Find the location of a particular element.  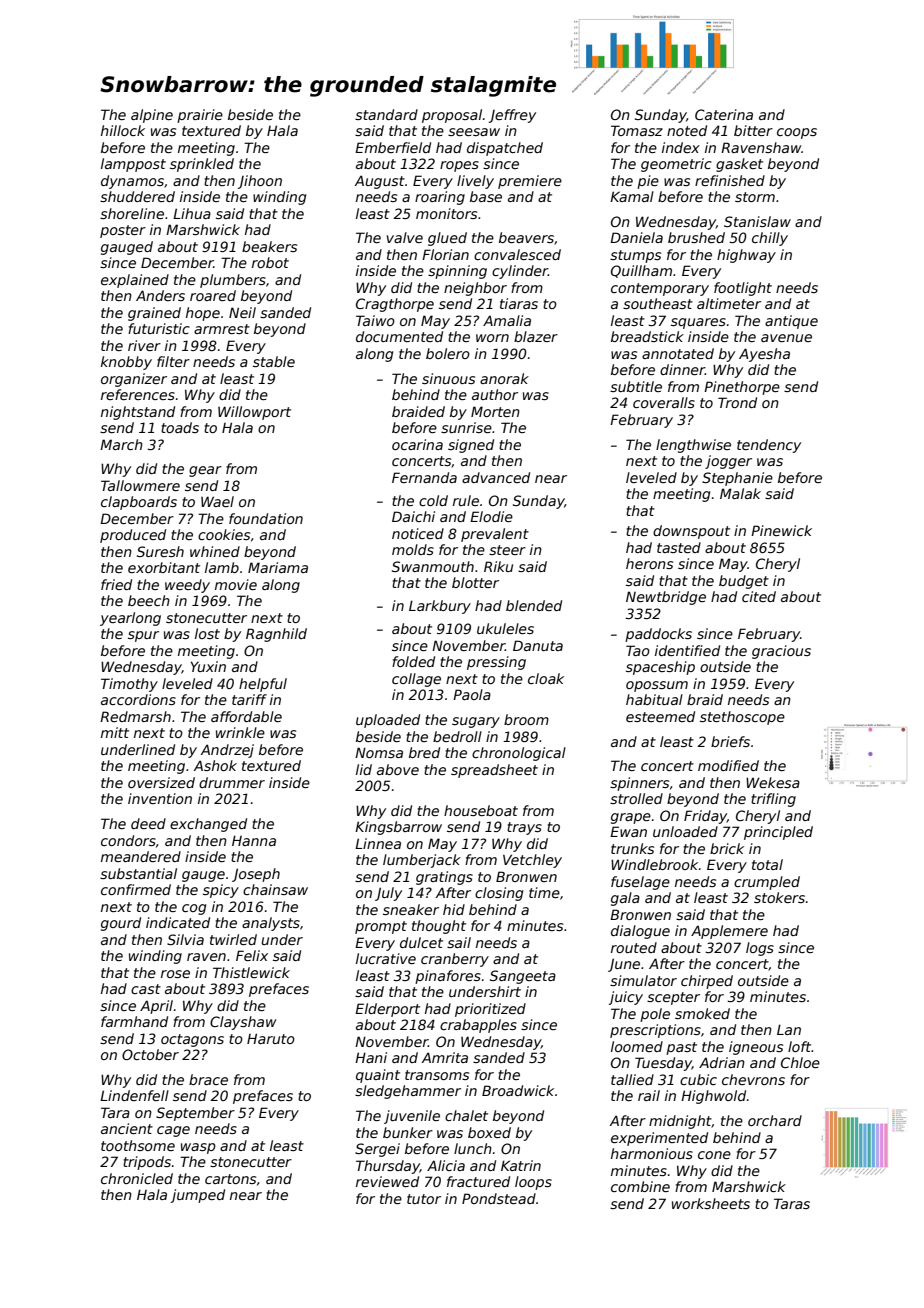

Wael is located at coordinates (217, 501).
